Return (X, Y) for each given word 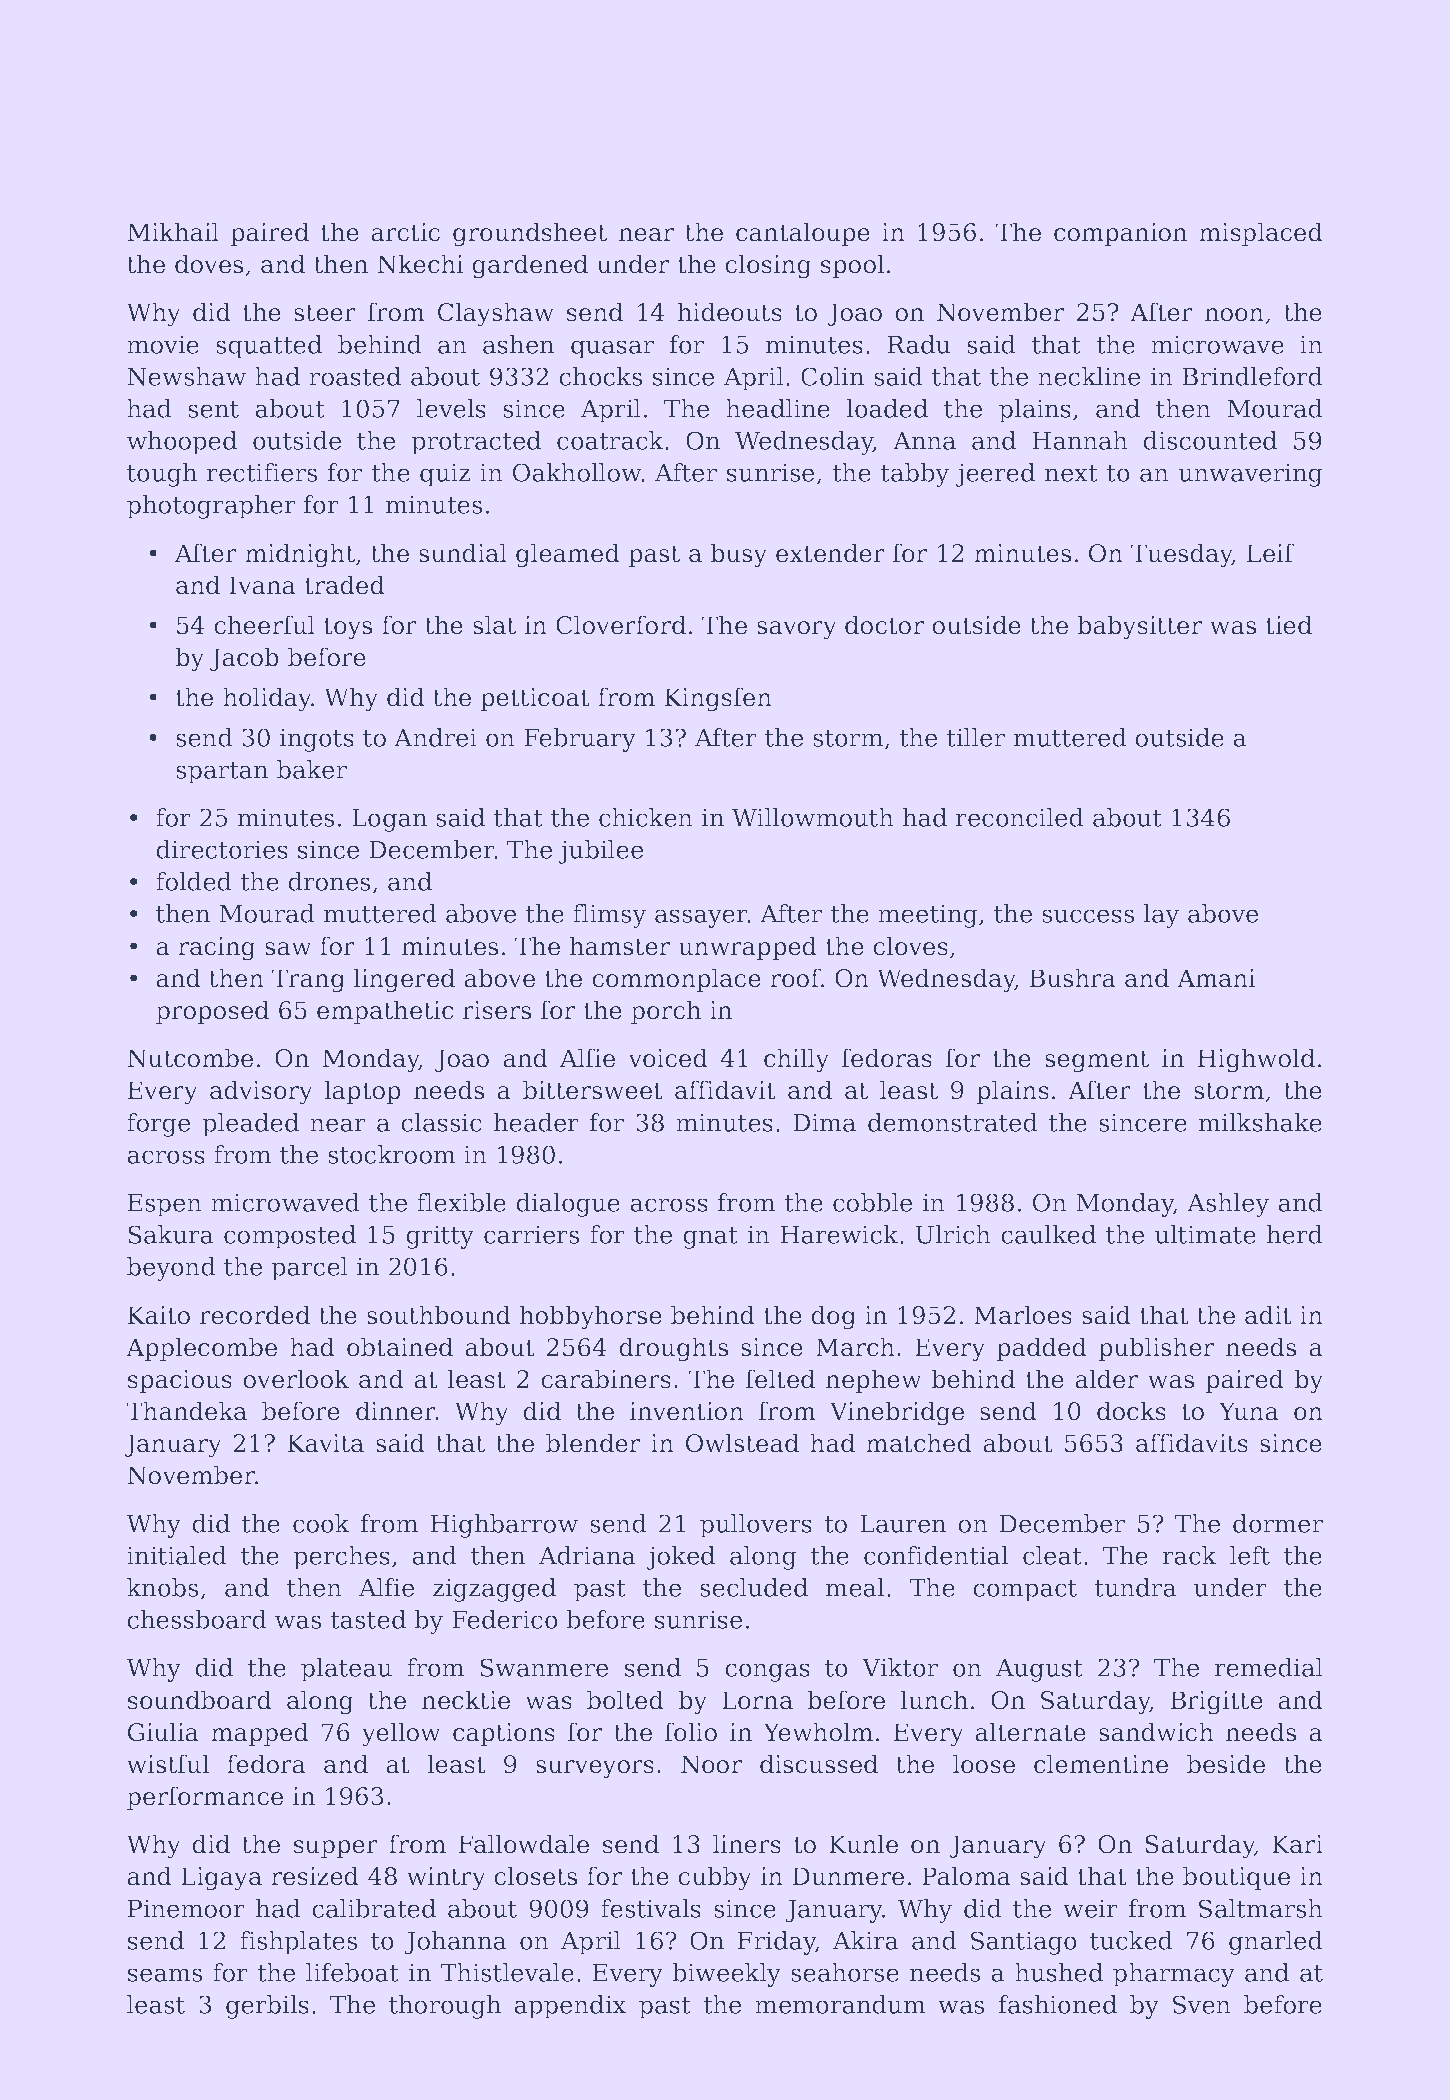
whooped (182, 443)
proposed (212, 1012)
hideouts (730, 312)
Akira (866, 1940)
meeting (928, 916)
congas (767, 1672)
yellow (401, 1734)
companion (1120, 234)
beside (1226, 1764)
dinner (396, 1411)
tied (1288, 625)
